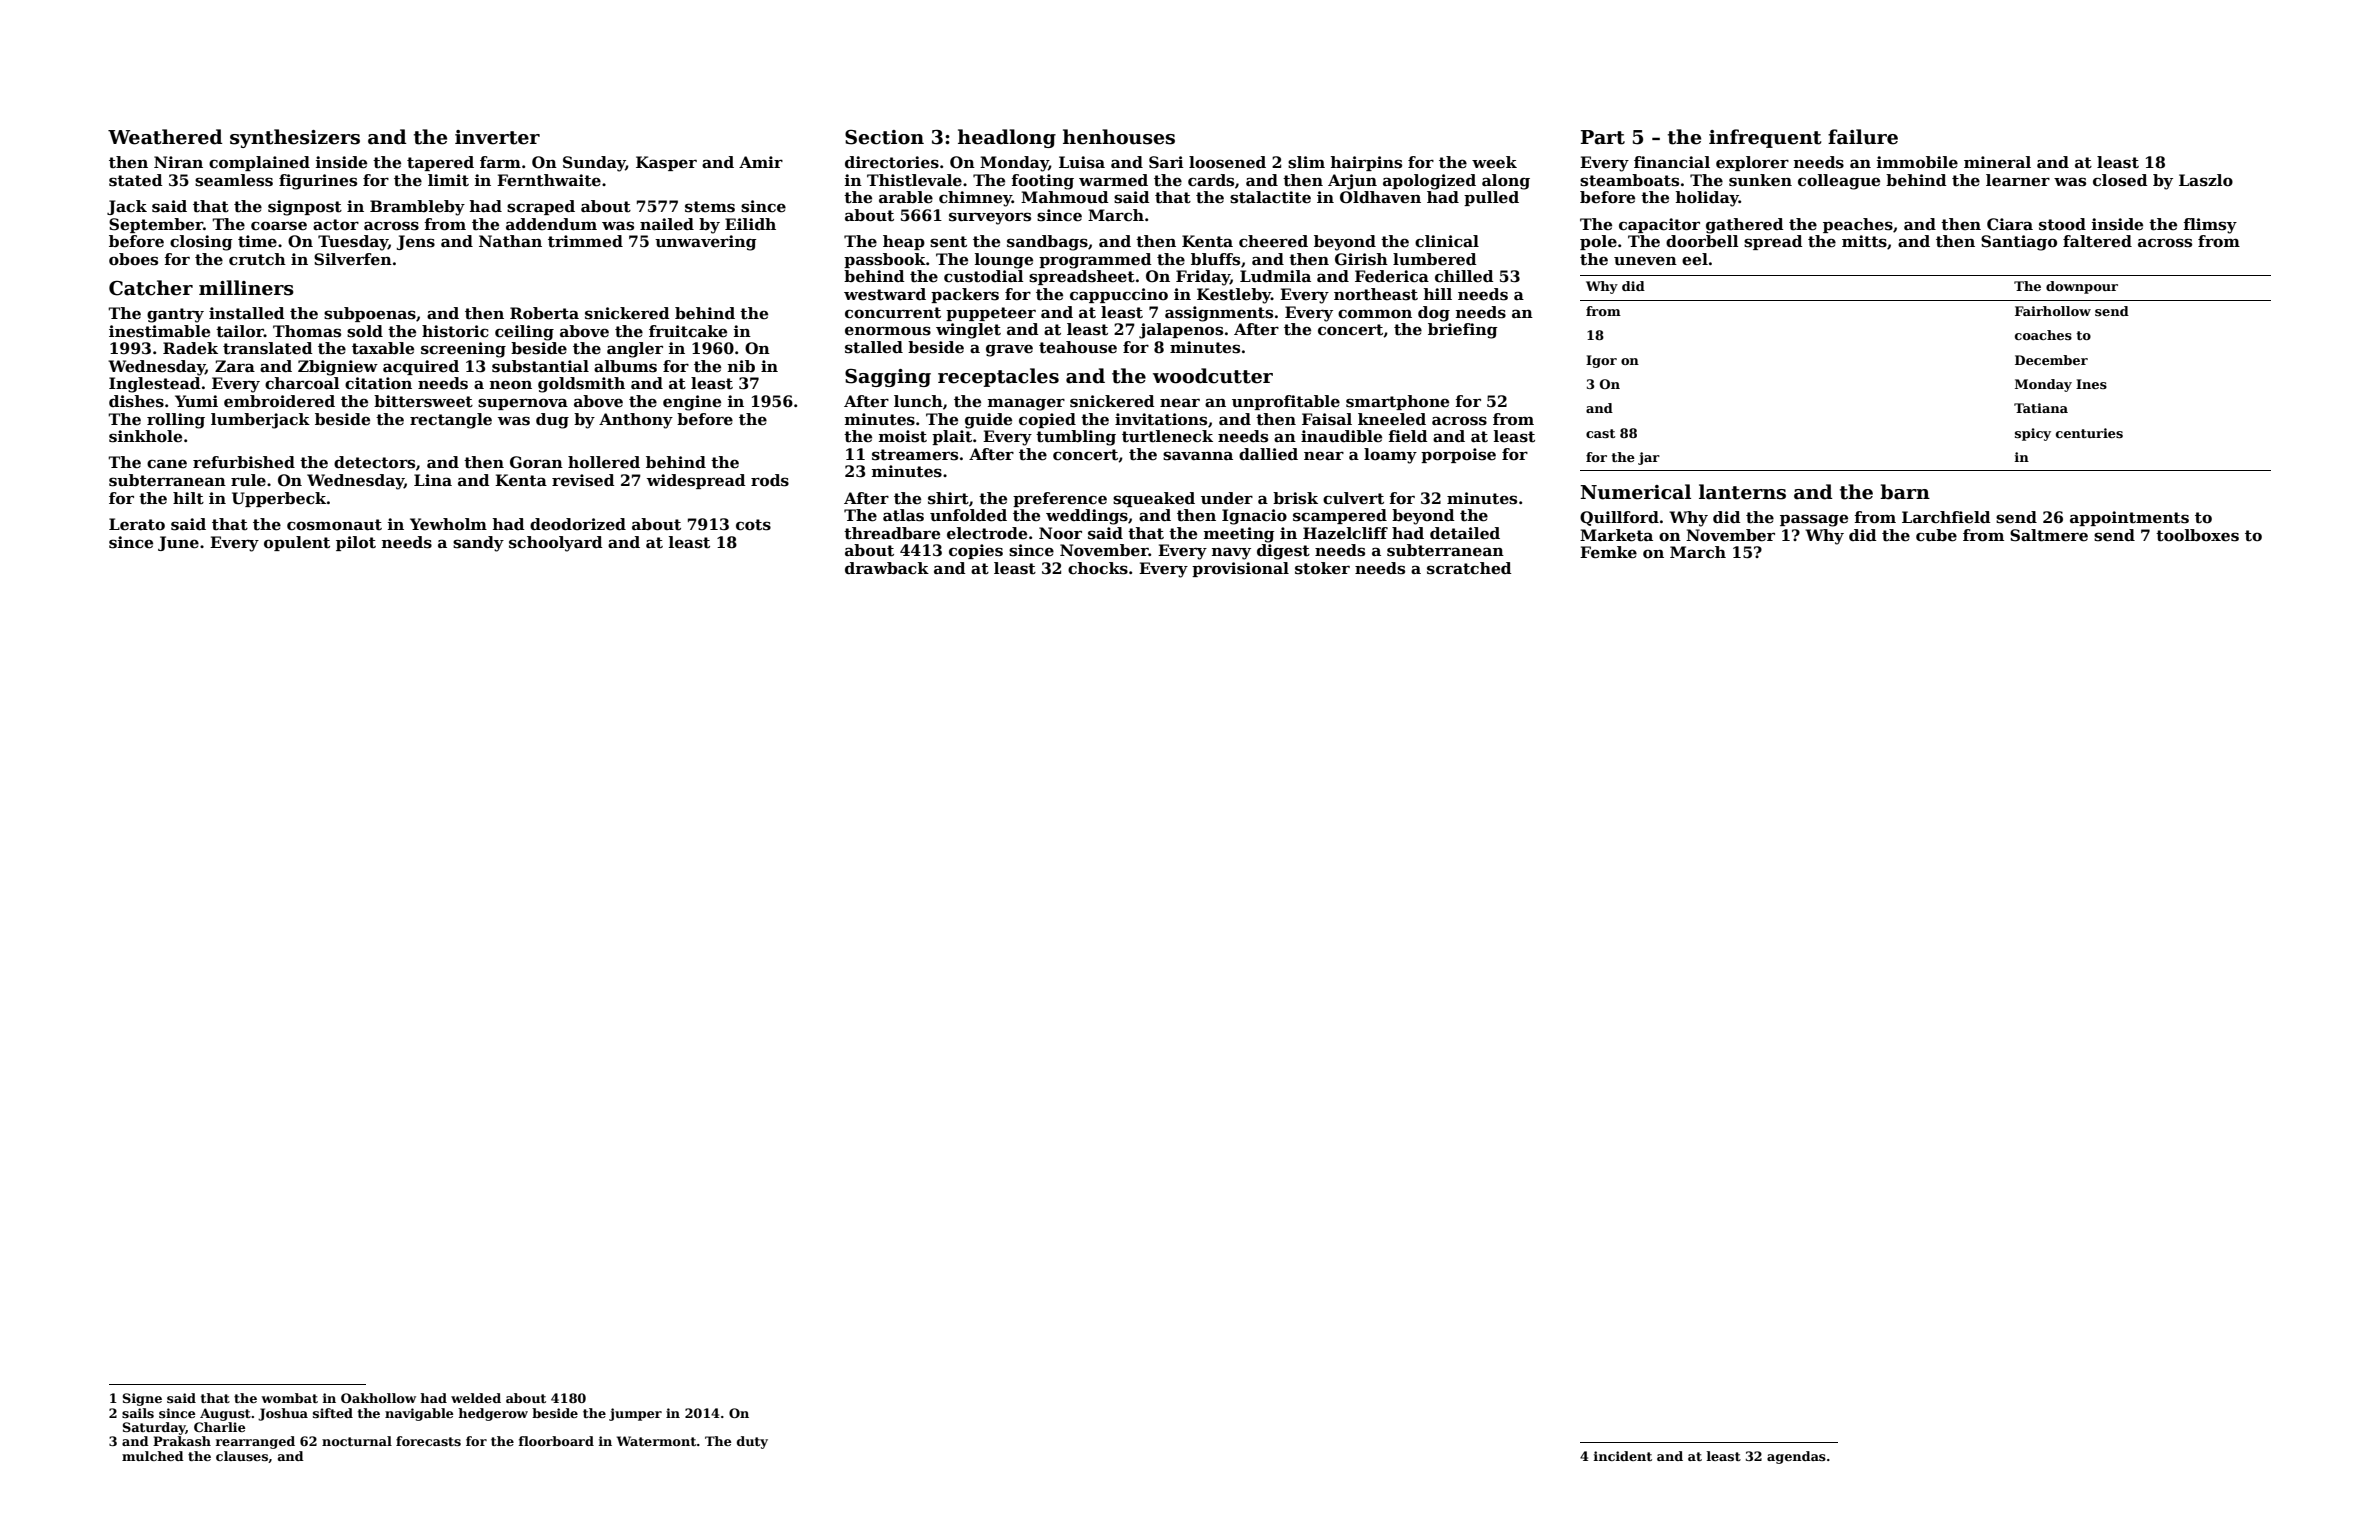 The height and width of the screenshot is (1540, 2380). I want to click on Femke, so click(1608, 552).
